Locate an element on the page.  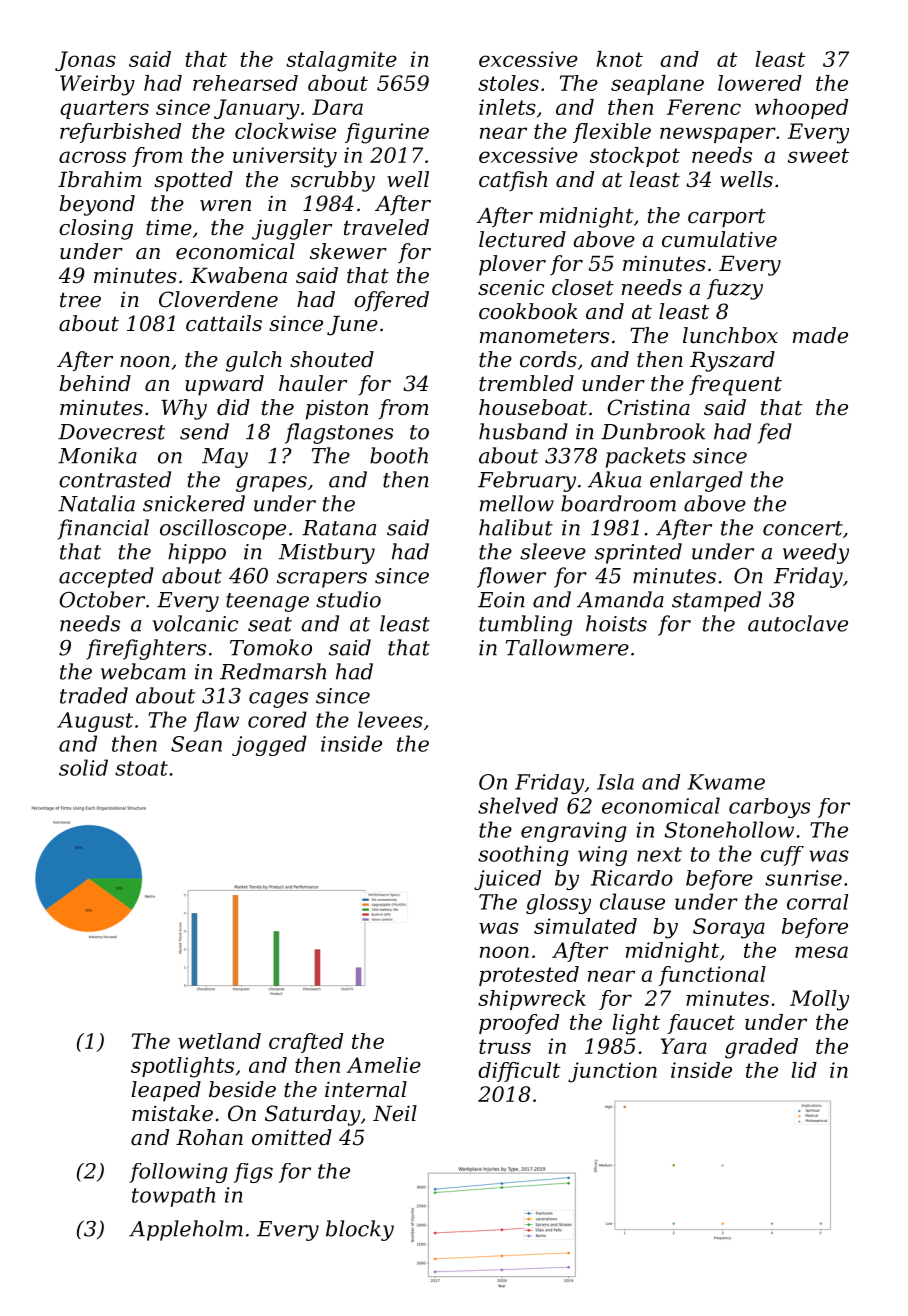
Eoin is located at coordinates (501, 600).
